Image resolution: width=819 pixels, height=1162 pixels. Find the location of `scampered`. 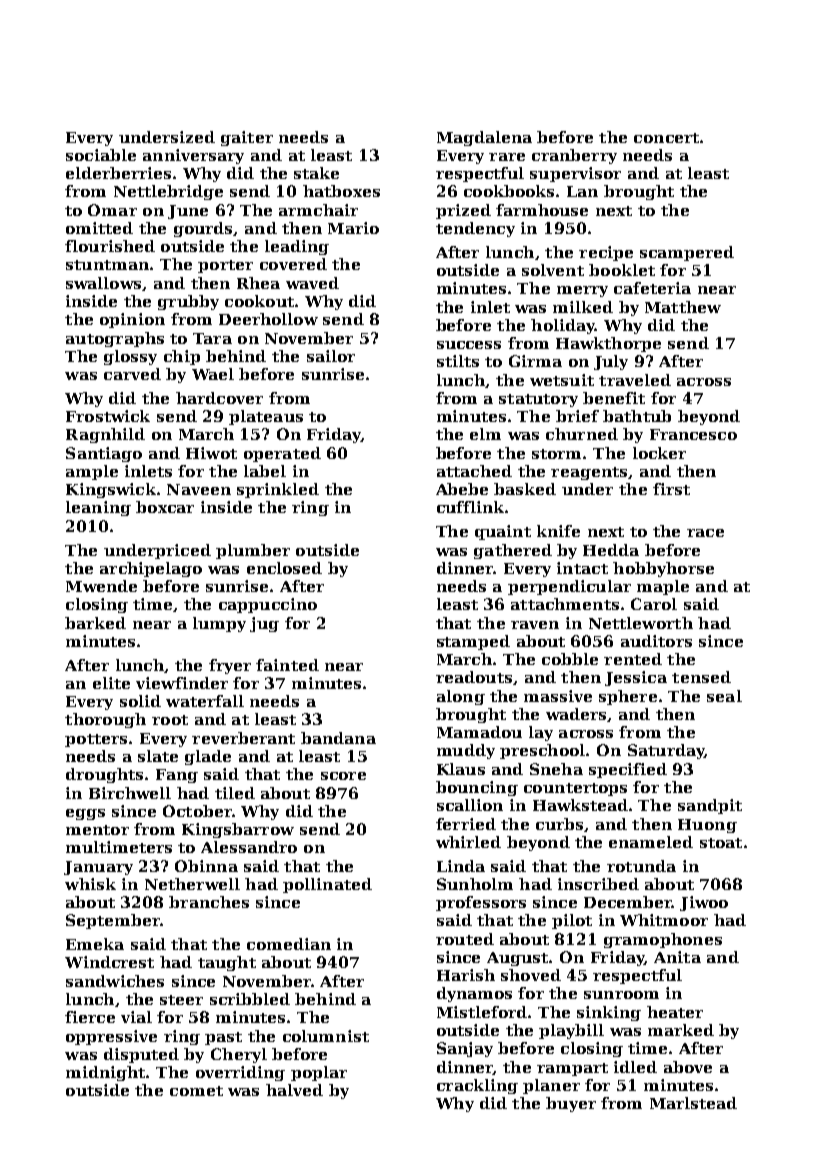

scampered is located at coordinates (687, 253).
